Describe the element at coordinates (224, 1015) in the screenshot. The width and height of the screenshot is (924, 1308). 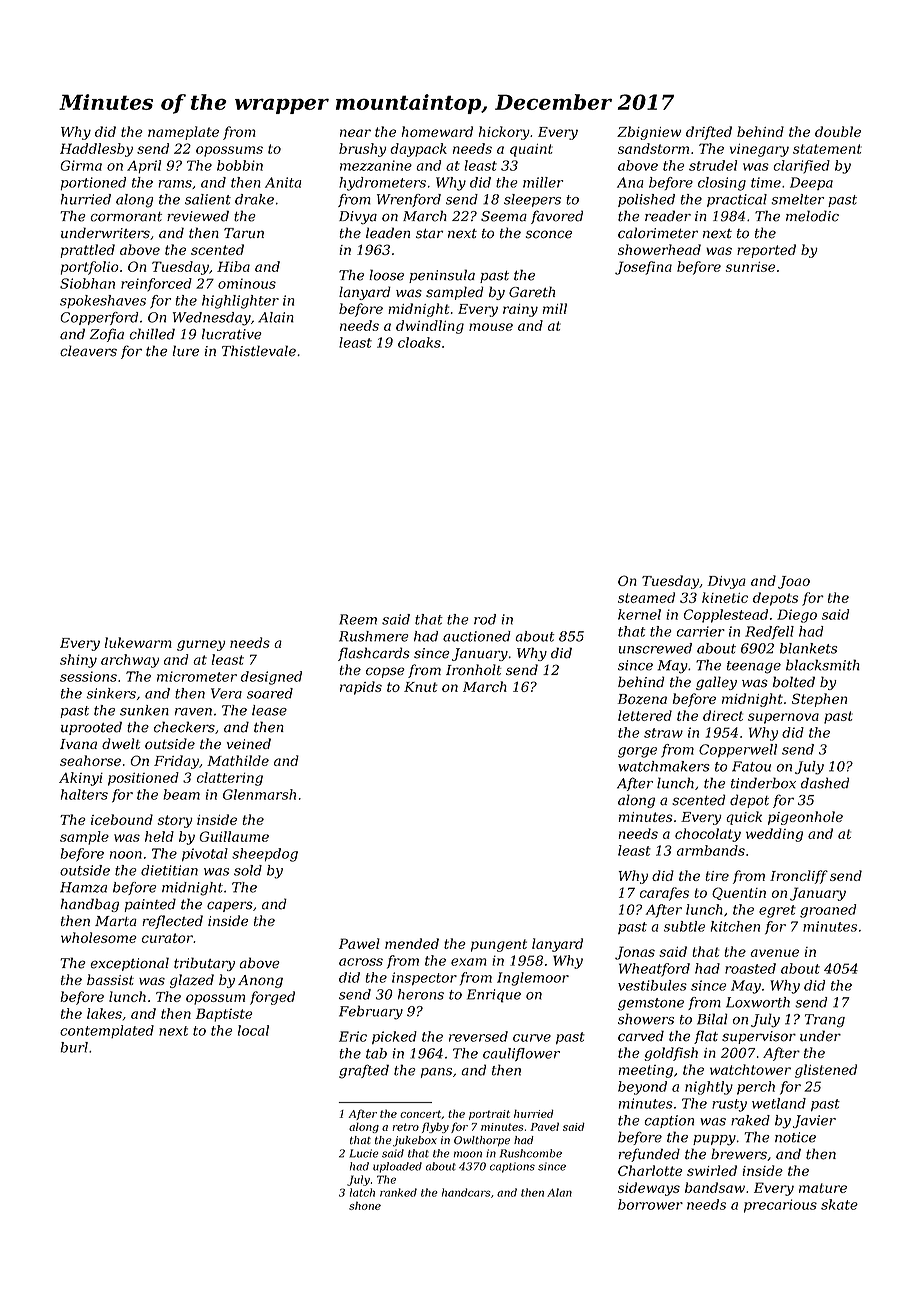
I see `Baptiste` at that location.
